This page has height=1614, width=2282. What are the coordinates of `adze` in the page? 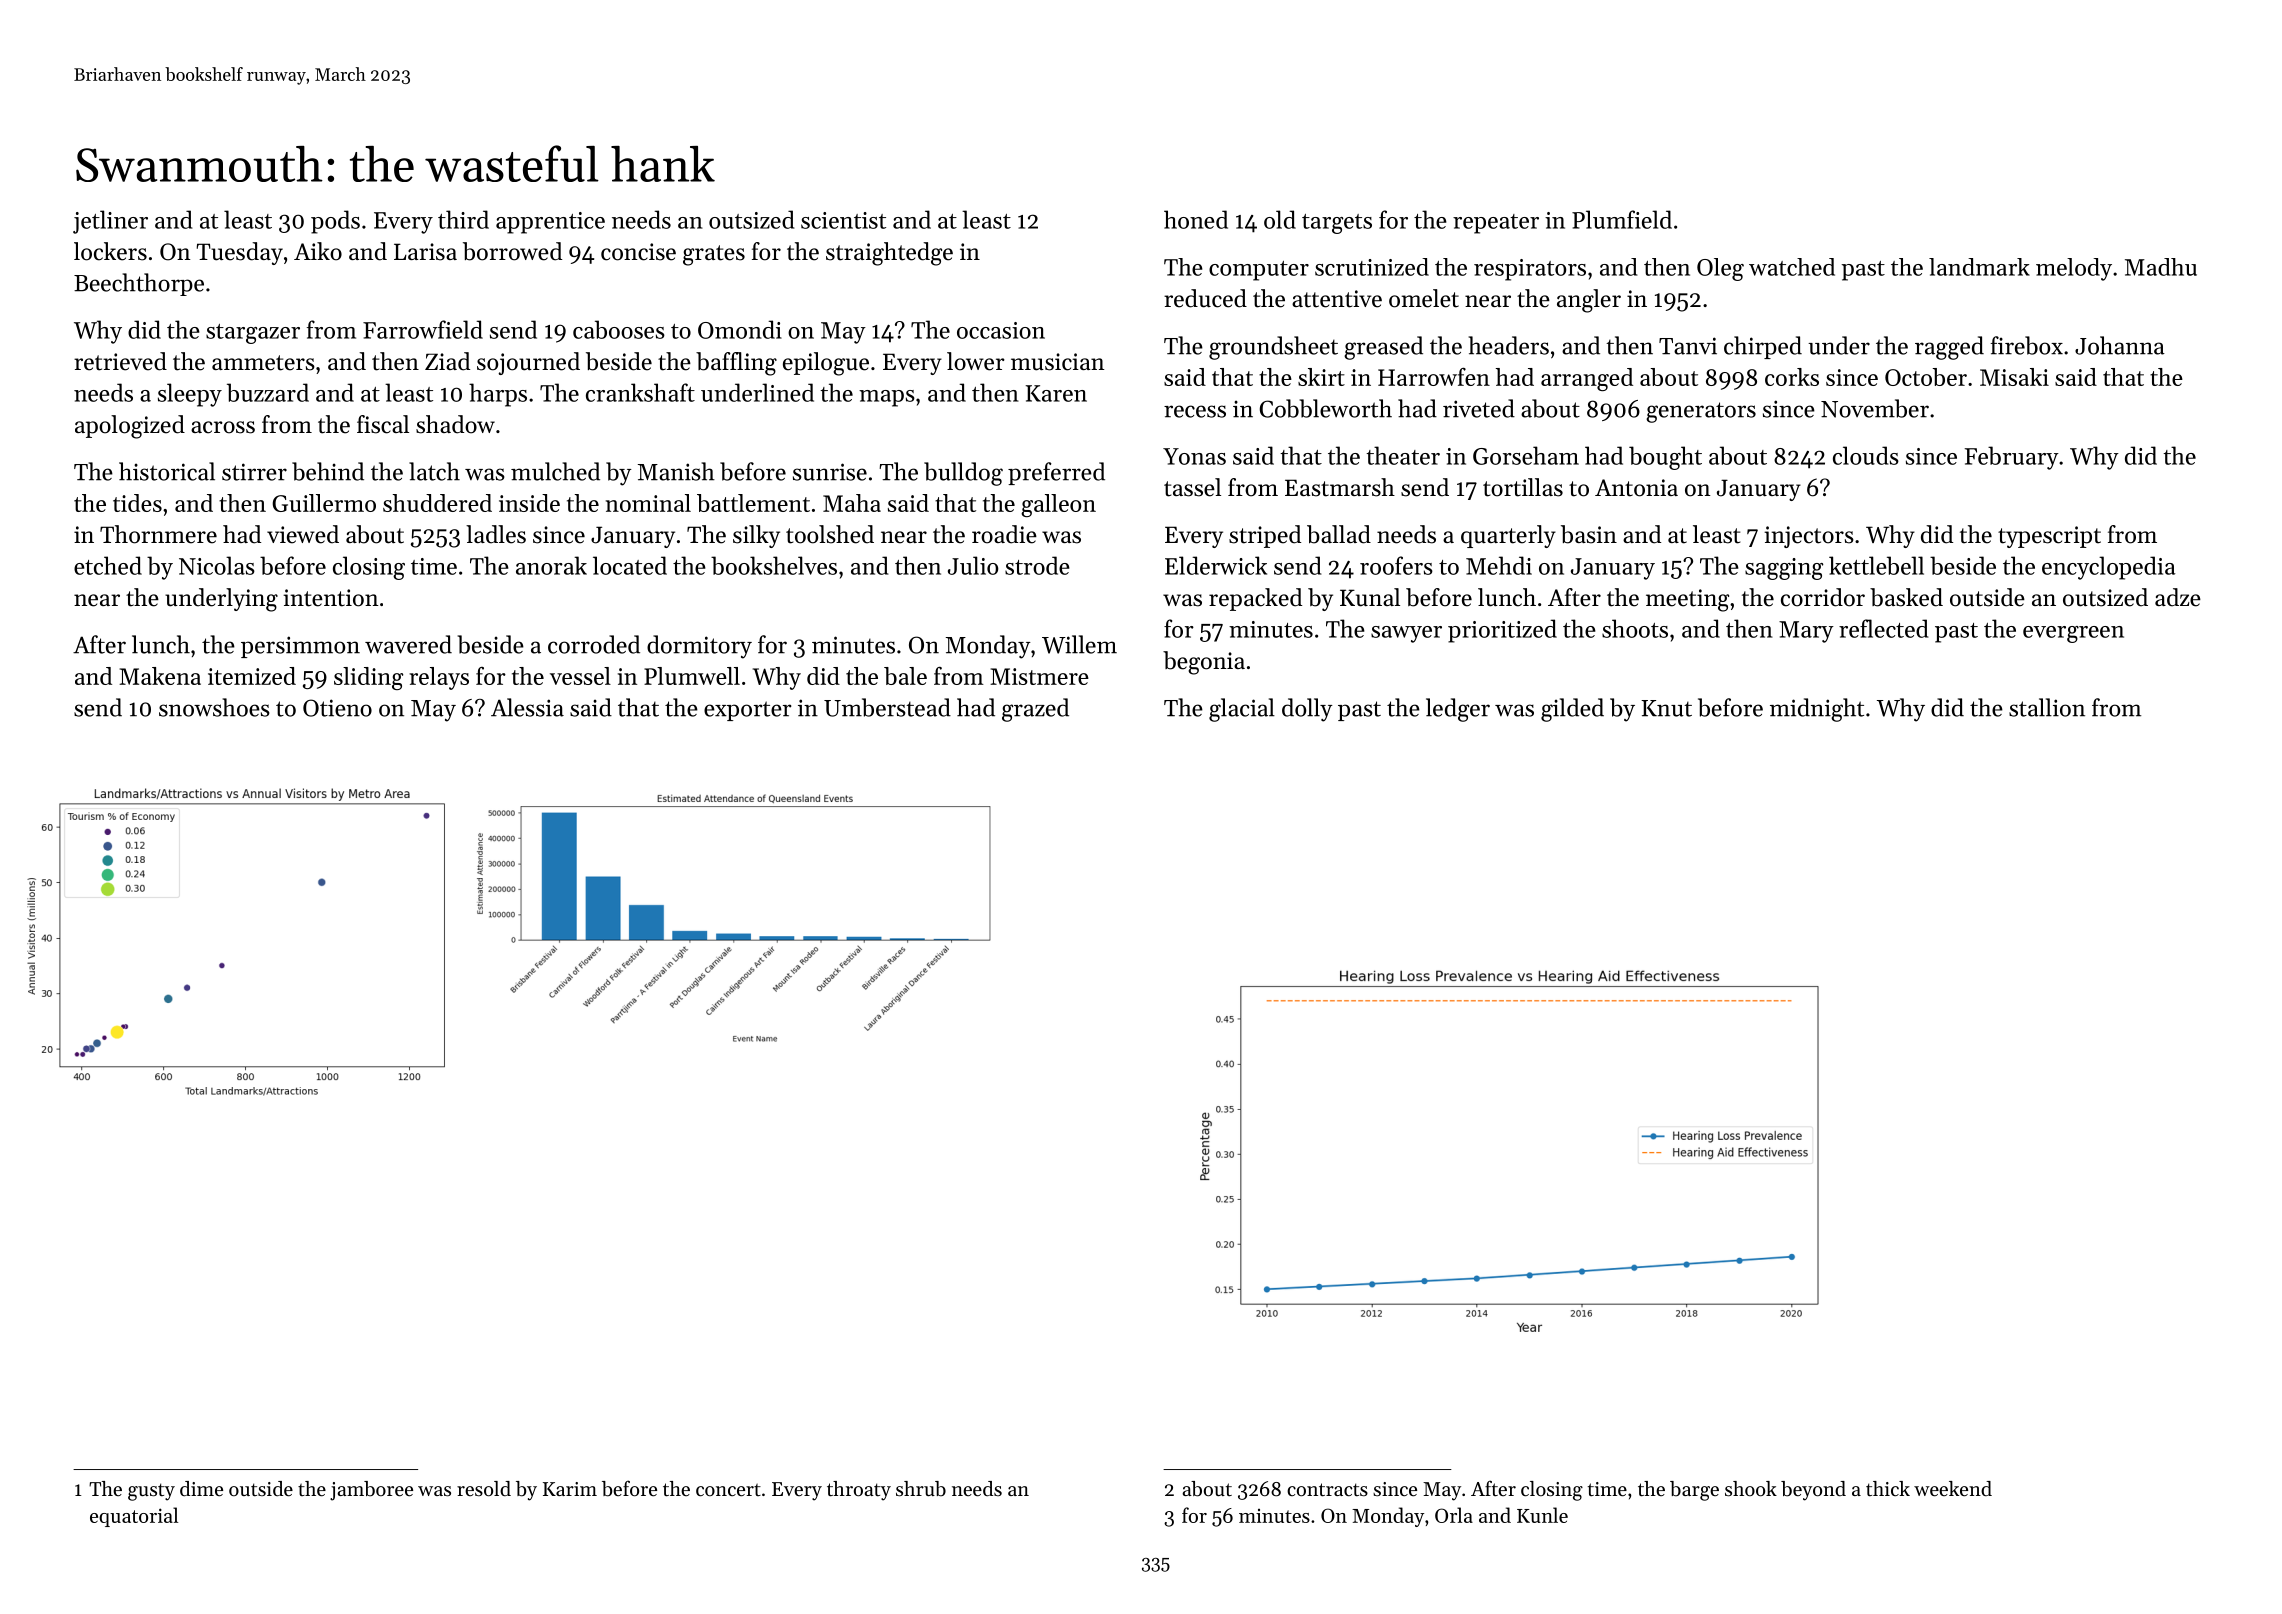 It's located at (2178, 597).
